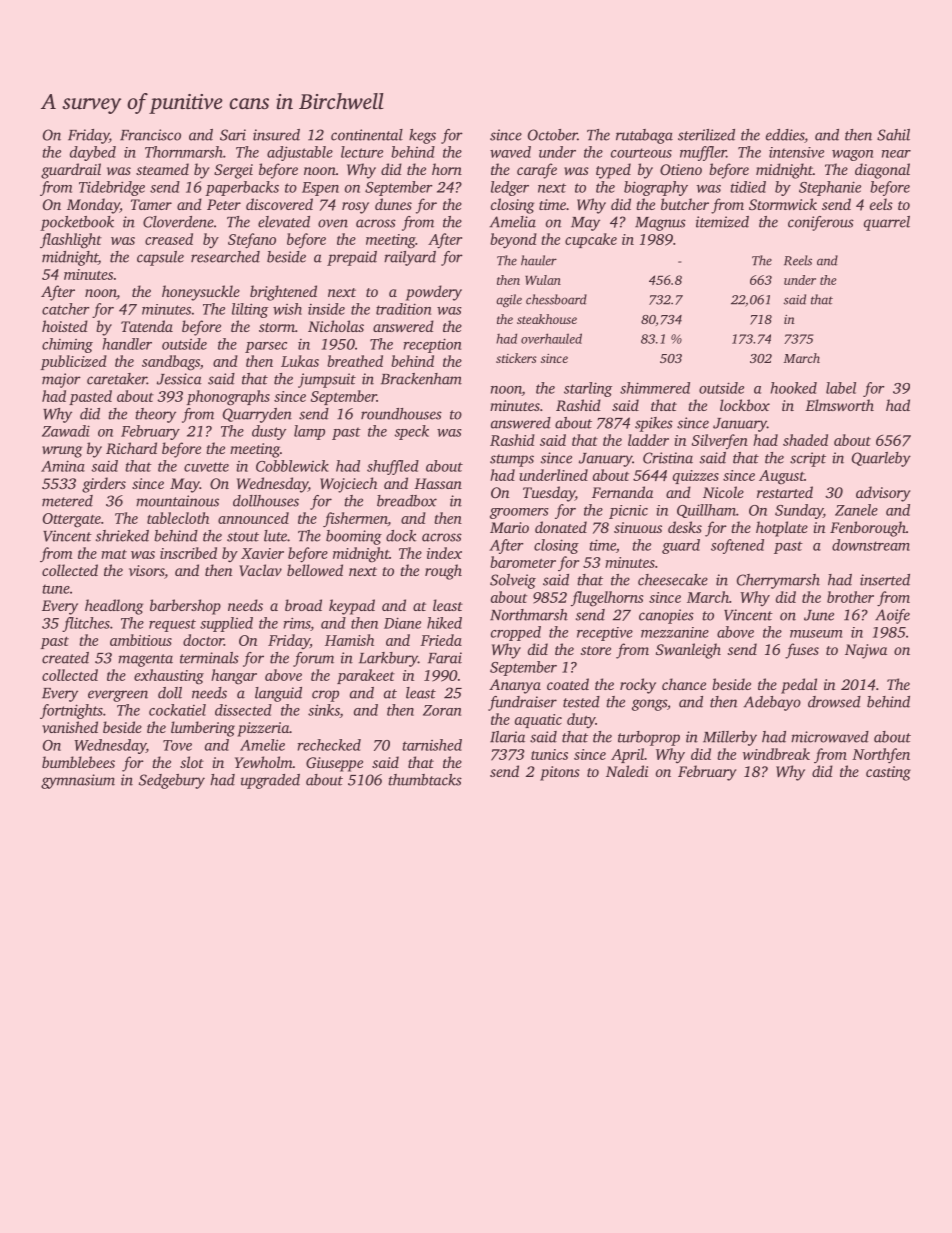 The image size is (952, 1233). I want to click on hooked, so click(793, 388).
